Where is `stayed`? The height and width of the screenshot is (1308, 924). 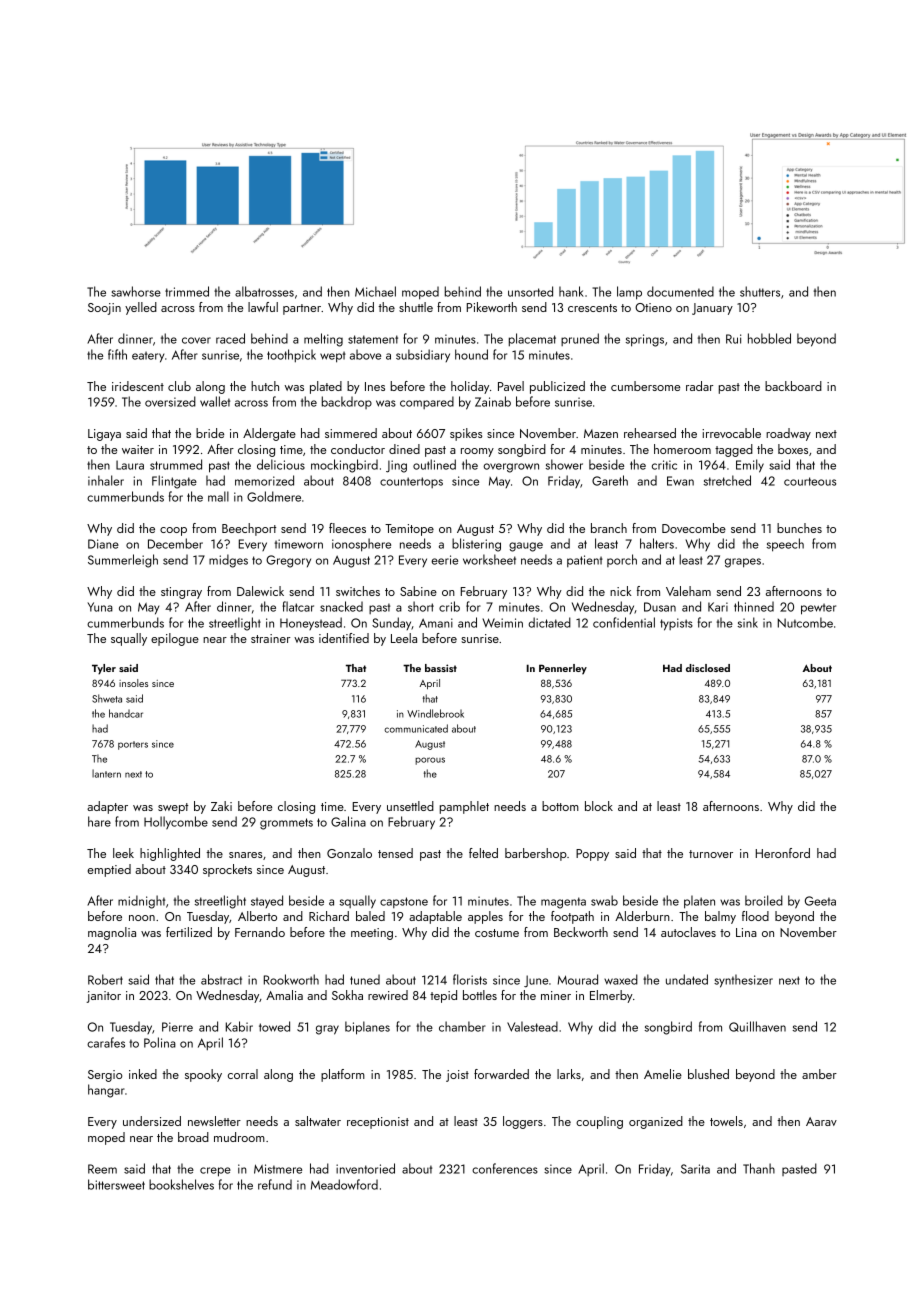 stayed is located at coordinates (267, 901).
